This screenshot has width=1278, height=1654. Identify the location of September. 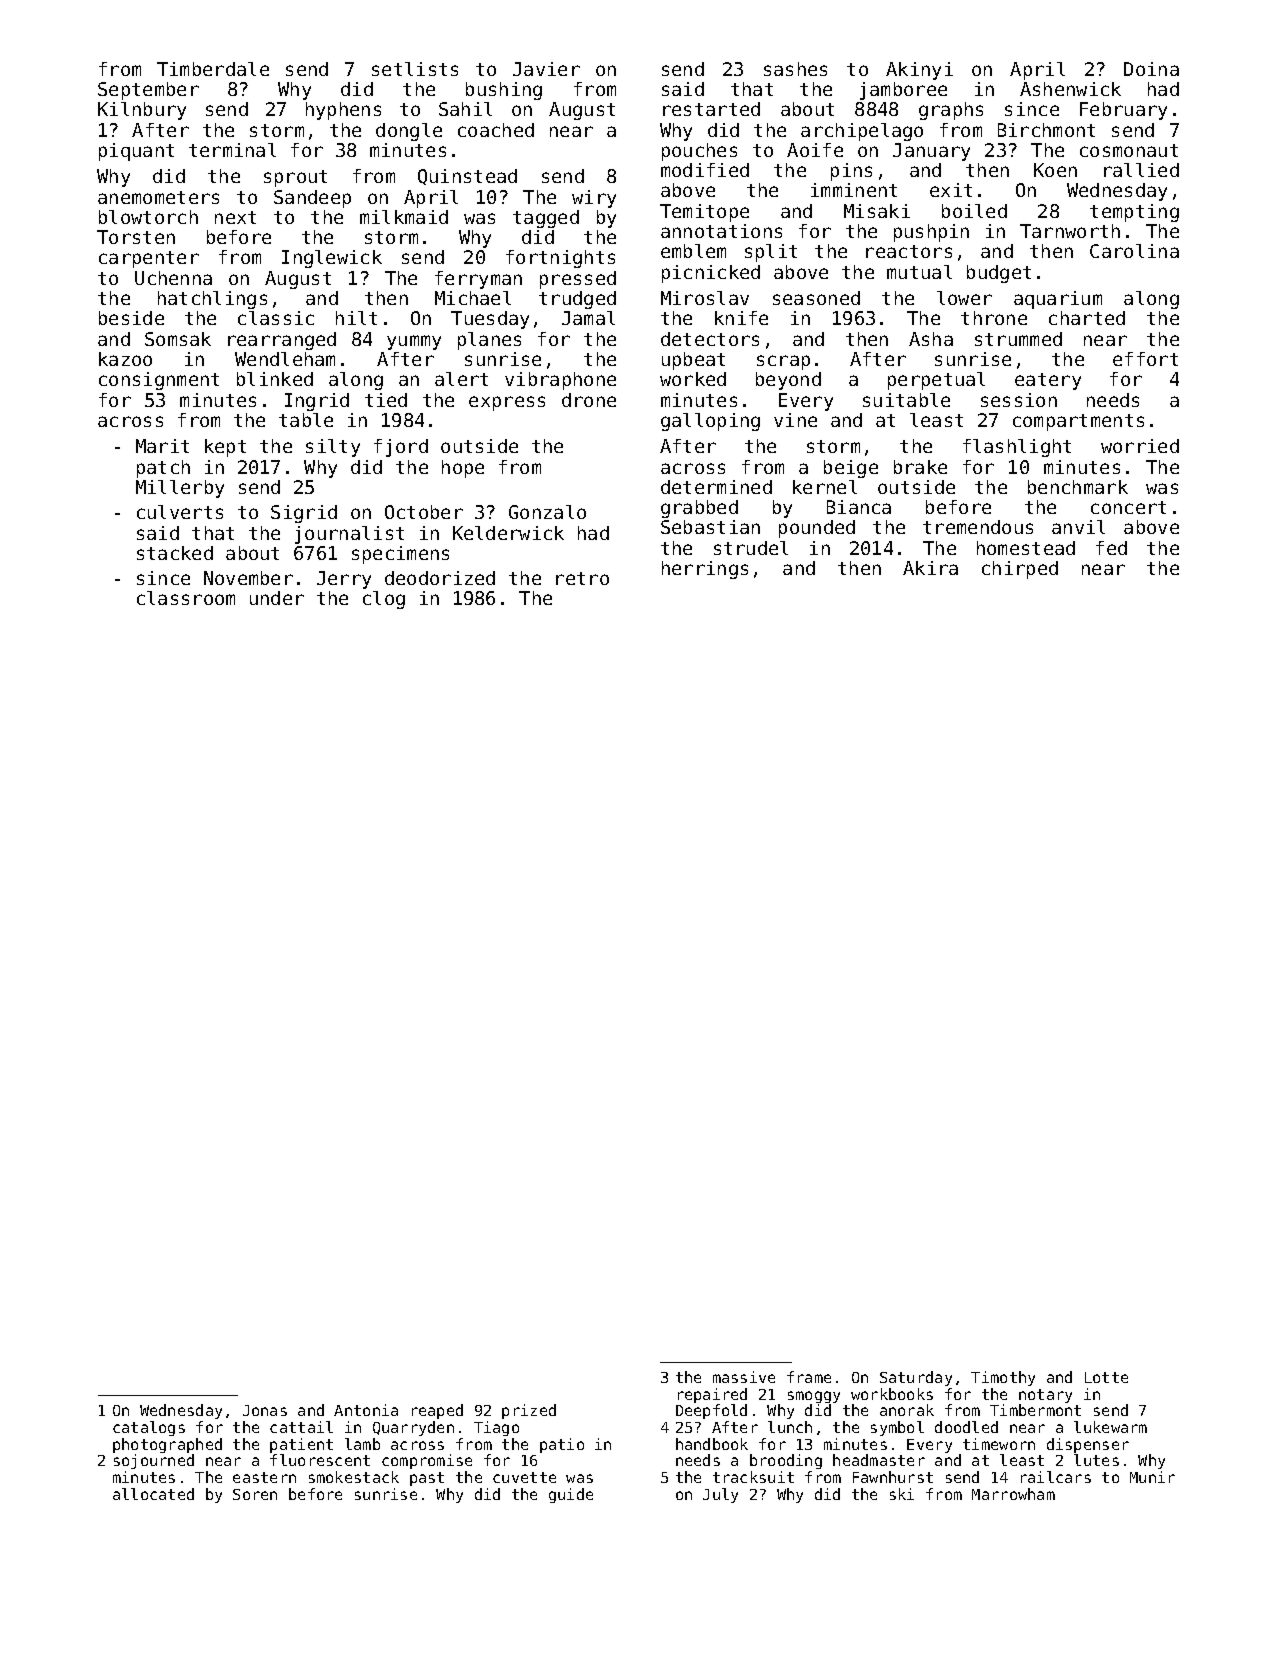
(148, 91).
